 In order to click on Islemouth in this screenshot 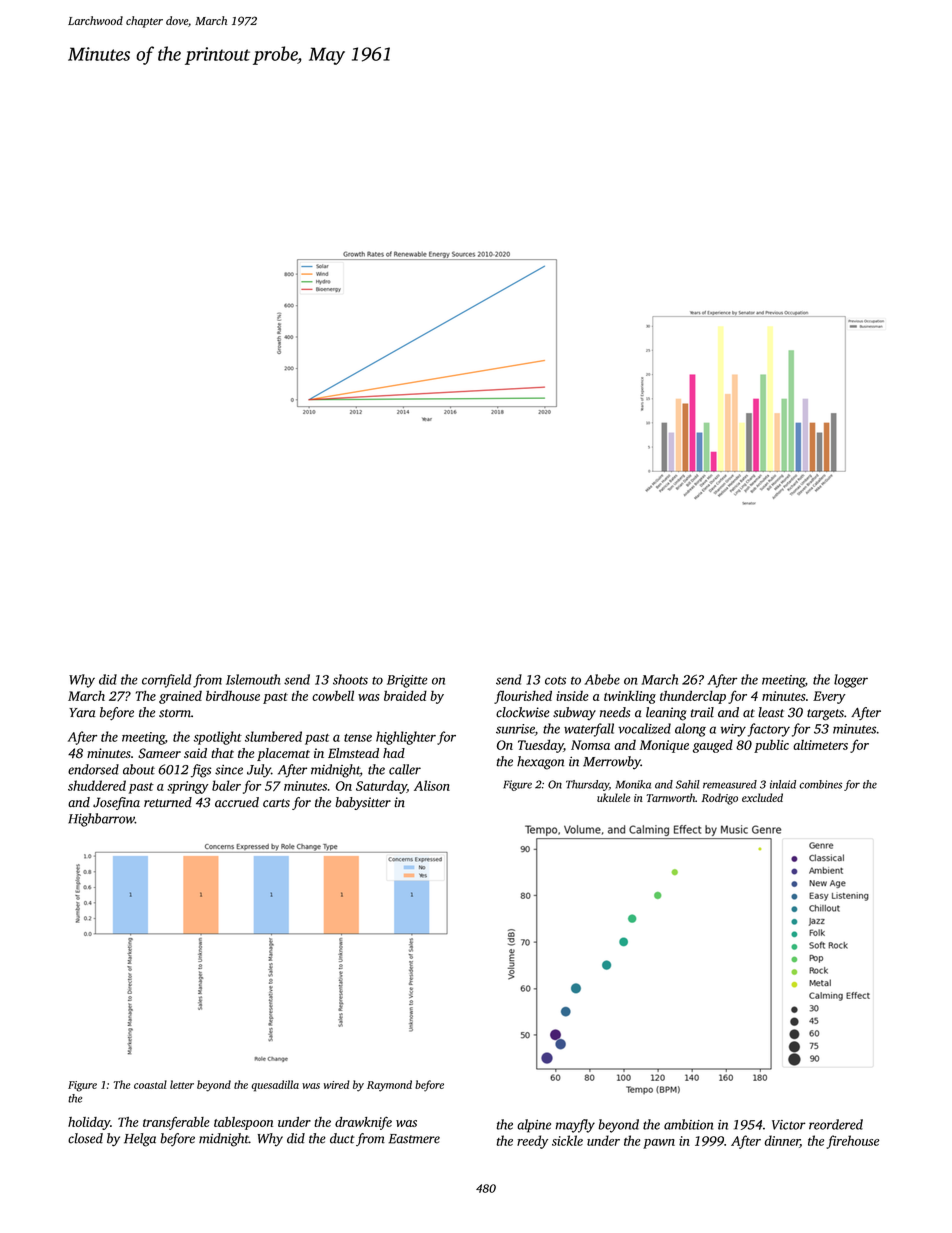, I will do `click(253, 679)`.
